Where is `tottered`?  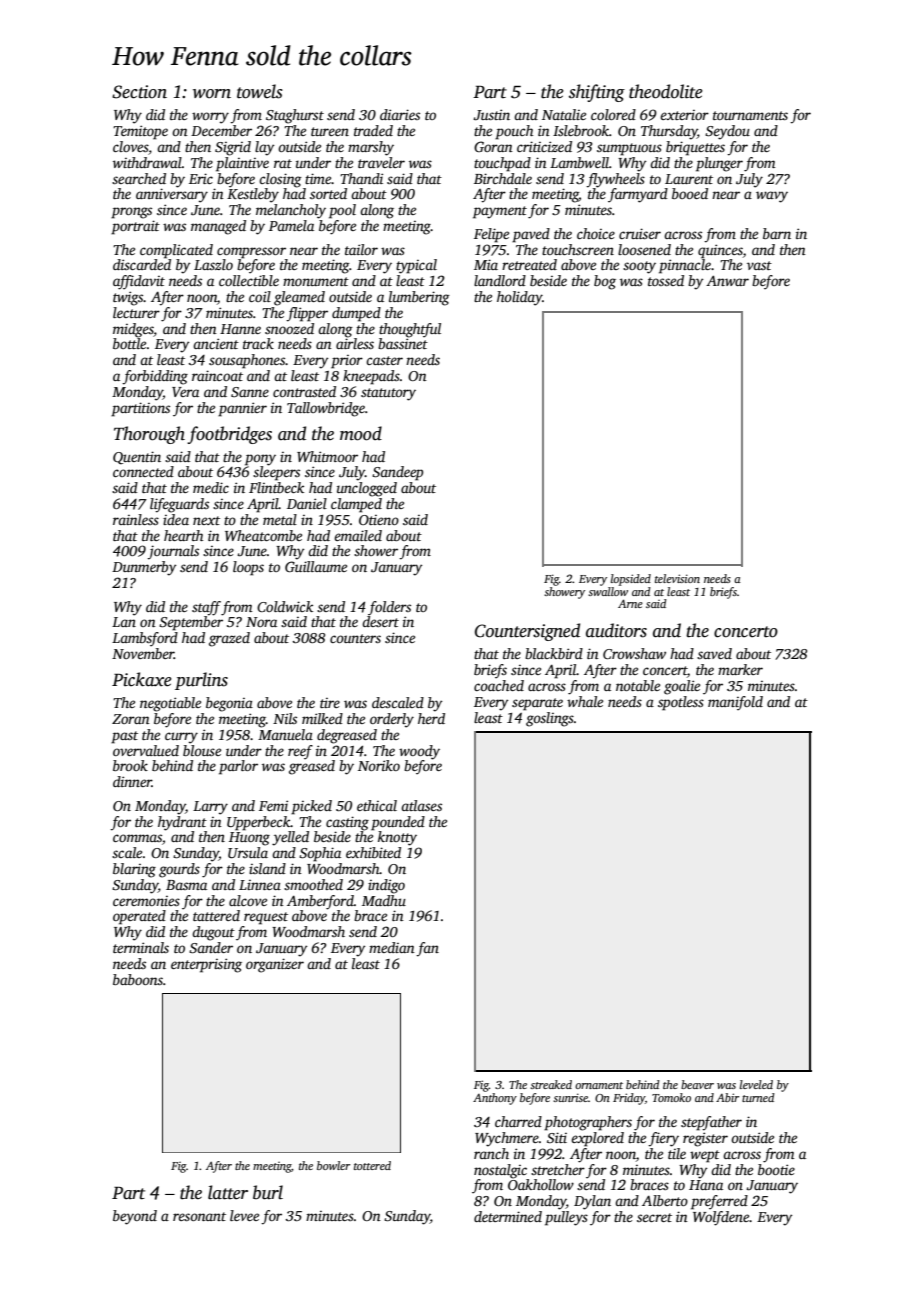
tottered is located at coordinates (372, 1165).
